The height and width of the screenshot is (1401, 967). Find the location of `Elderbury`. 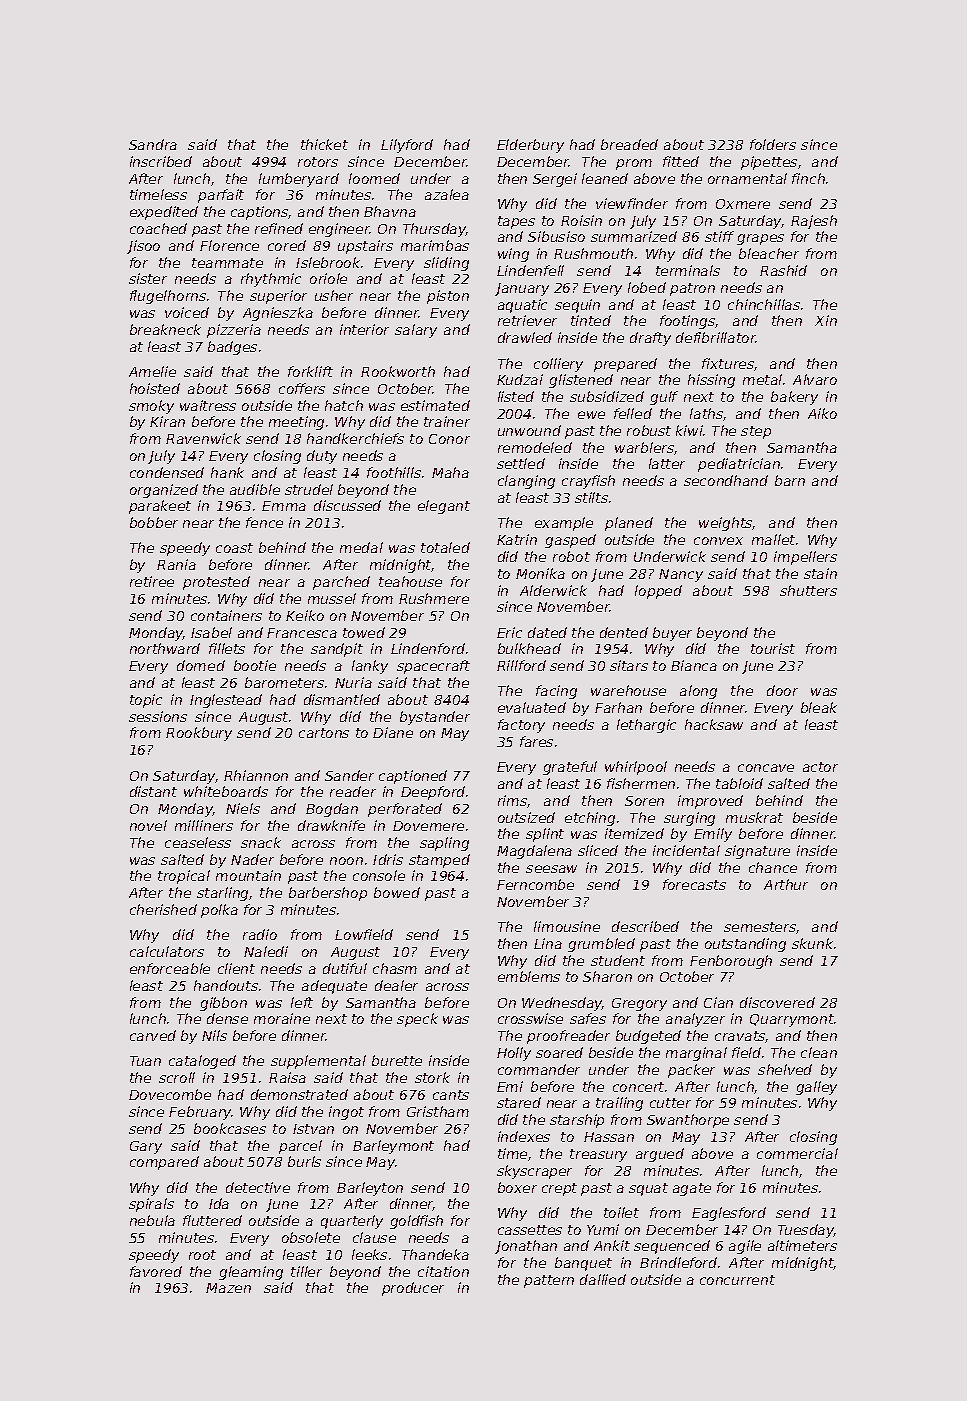

Elderbury is located at coordinates (530, 146).
